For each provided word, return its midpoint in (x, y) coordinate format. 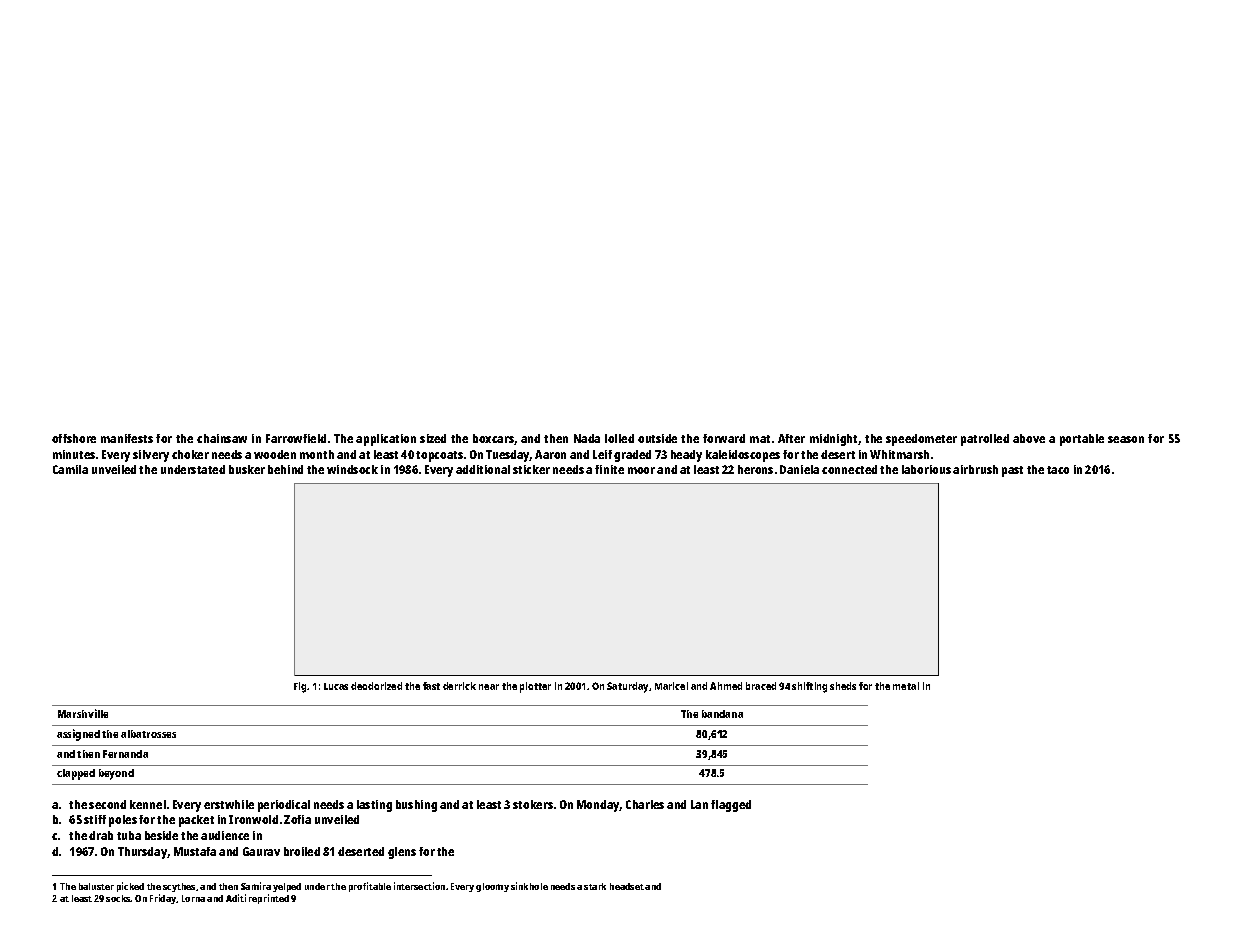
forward (724, 438)
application (386, 440)
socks (118, 898)
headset (627, 886)
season (1126, 439)
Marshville (83, 713)
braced (761, 686)
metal (906, 686)
